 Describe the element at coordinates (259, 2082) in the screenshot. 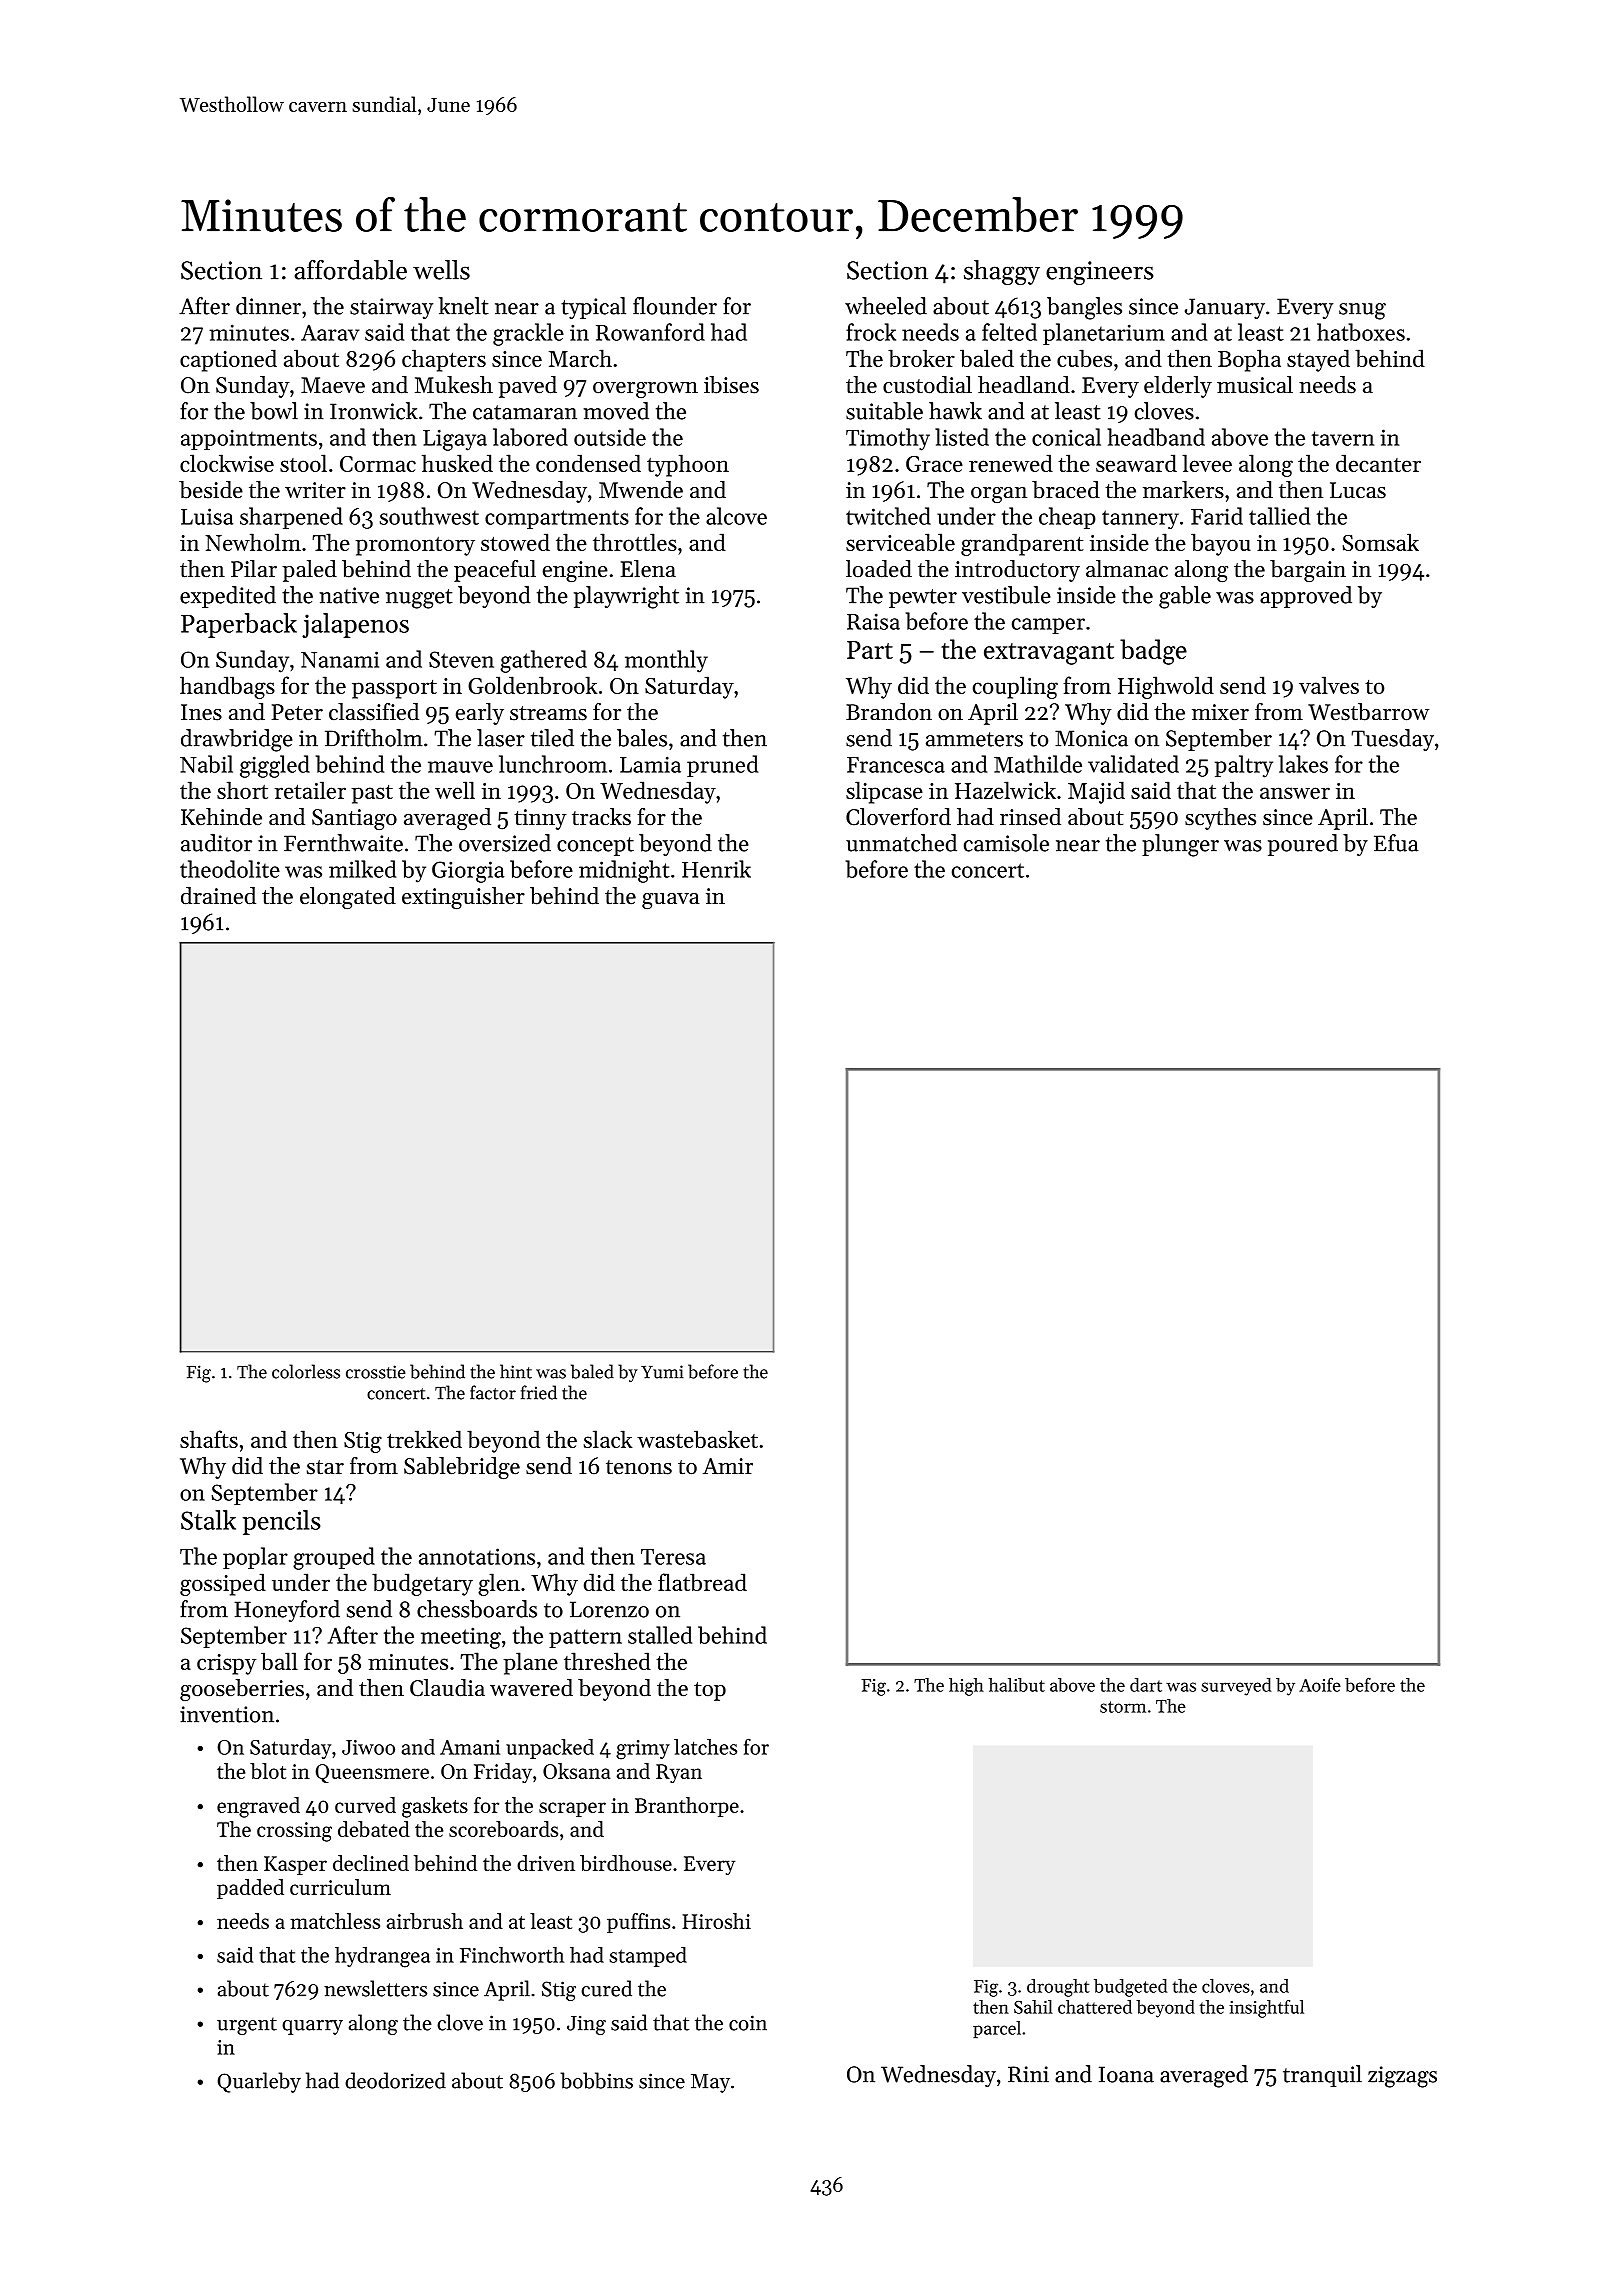

I see `Quarleby` at that location.
